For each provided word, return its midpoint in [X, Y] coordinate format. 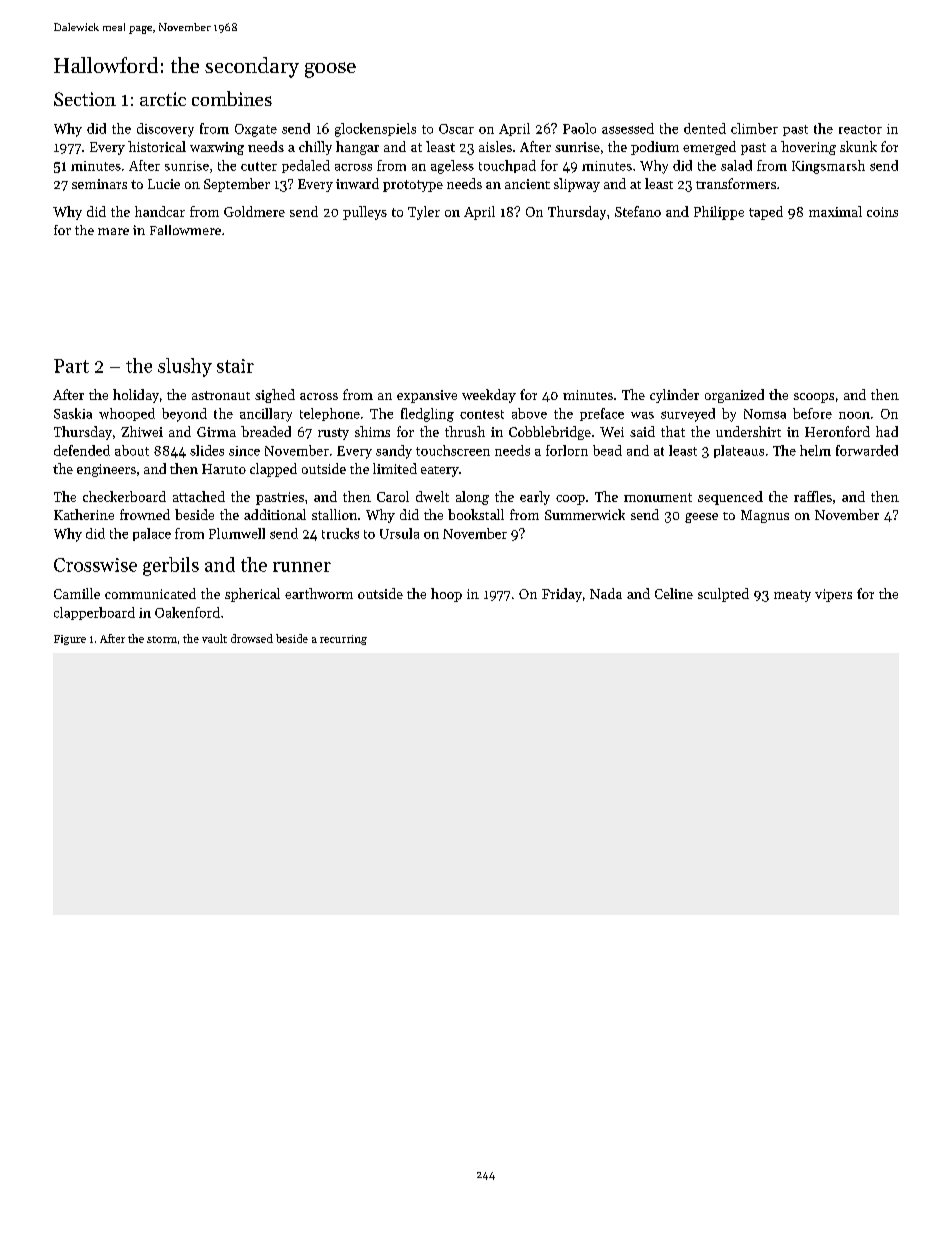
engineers [106, 470]
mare [113, 231]
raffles [813, 496]
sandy [394, 452]
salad [736, 165]
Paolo [579, 128]
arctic [163, 99]
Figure [70, 640]
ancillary [266, 415]
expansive [427, 396]
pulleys [365, 213]
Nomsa [765, 414]
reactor [860, 129]
